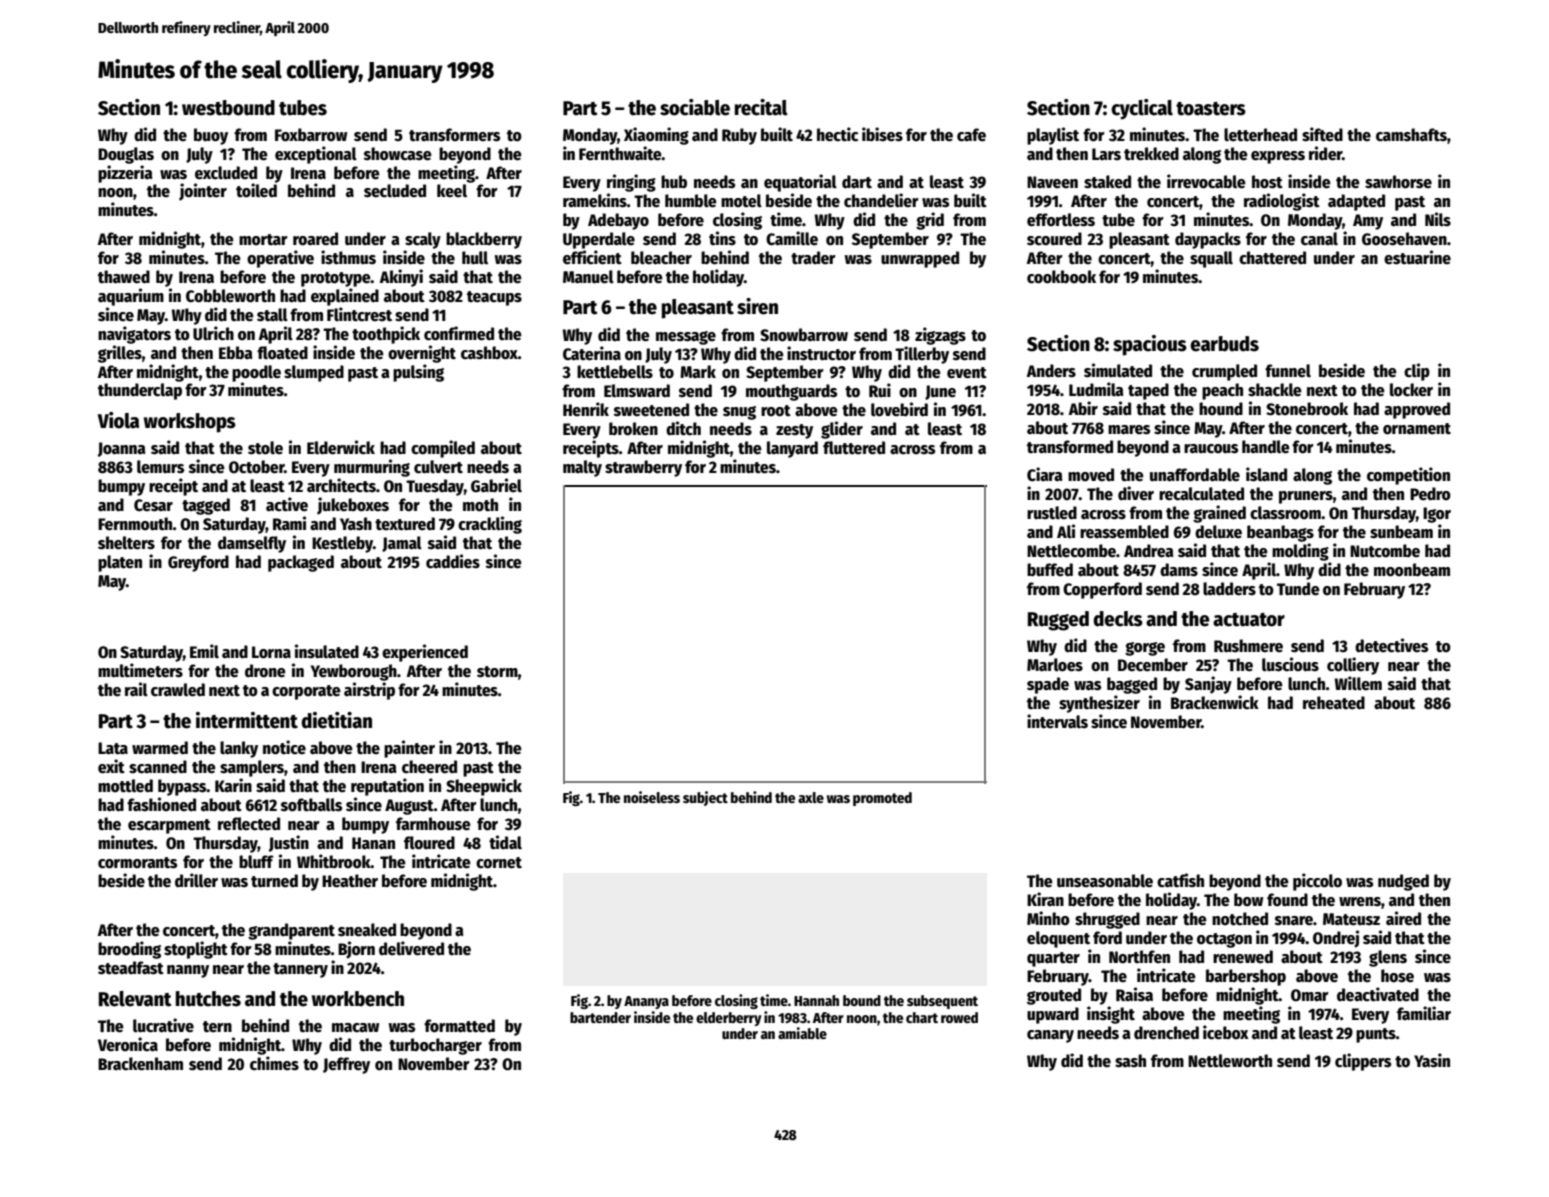 The height and width of the screenshot is (1197, 1549). Describe the element at coordinates (398, 154) in the screenshot. I see `showcase` at that location.
